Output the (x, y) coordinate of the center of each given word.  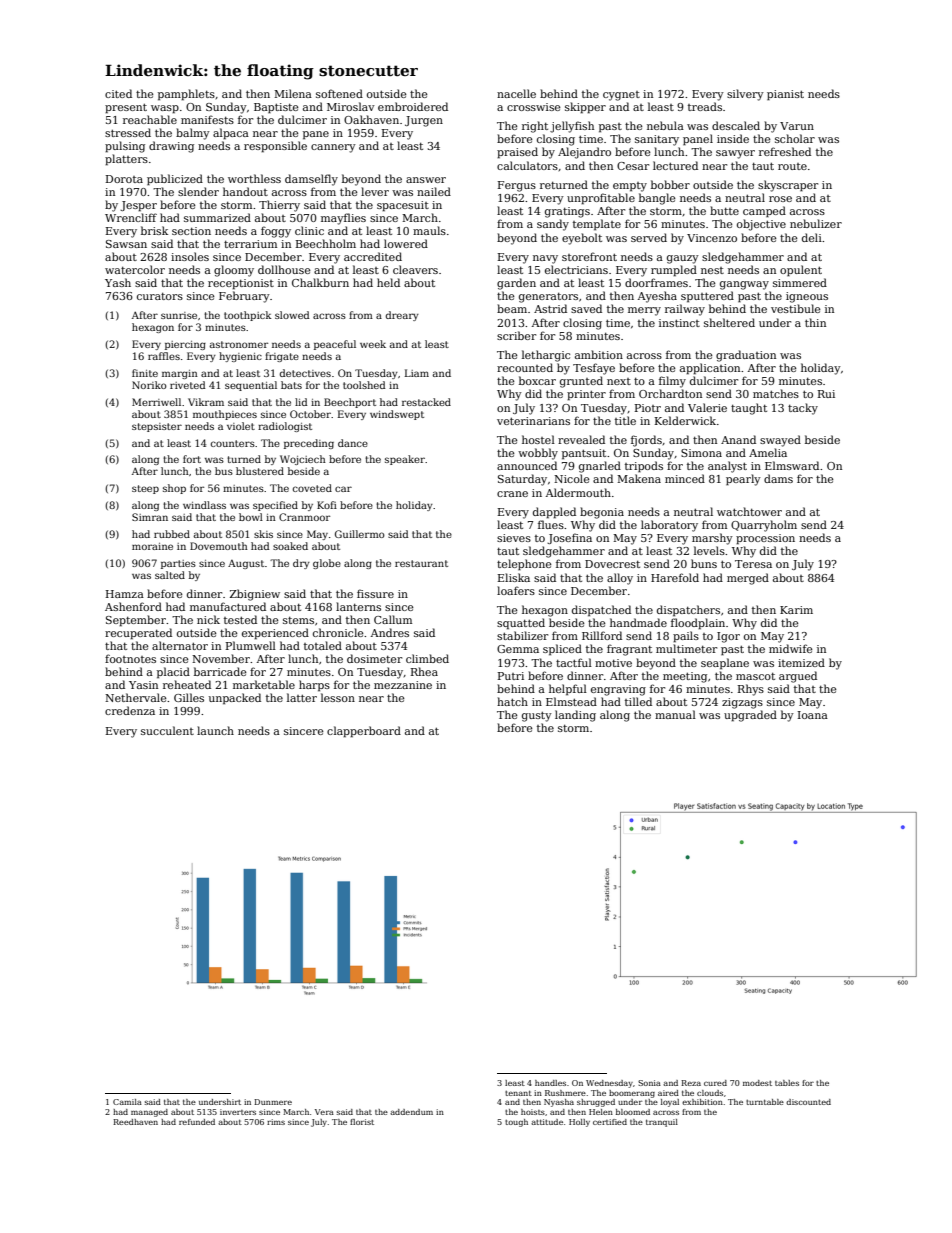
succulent (167, 730)
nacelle (516, 93)
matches (776, 393)
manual (675, 714)
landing (575, 716)
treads (705, 106)
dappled (554, 513)
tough (516, 1123)
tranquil (662, 1123)
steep (145, 489)
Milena (293, 93)
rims (276, 1122)
